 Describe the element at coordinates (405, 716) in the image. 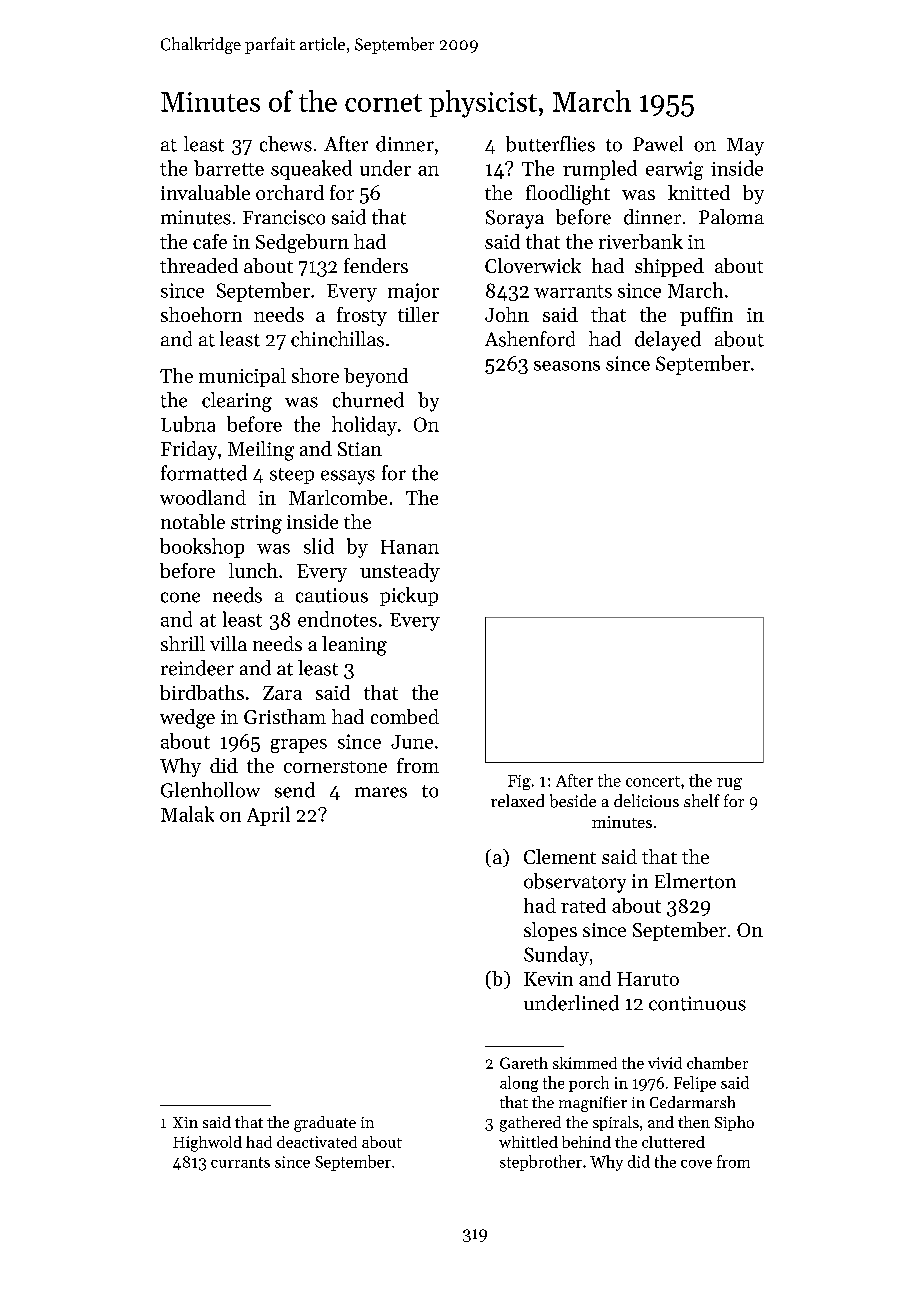

I see `combed` at that location.
